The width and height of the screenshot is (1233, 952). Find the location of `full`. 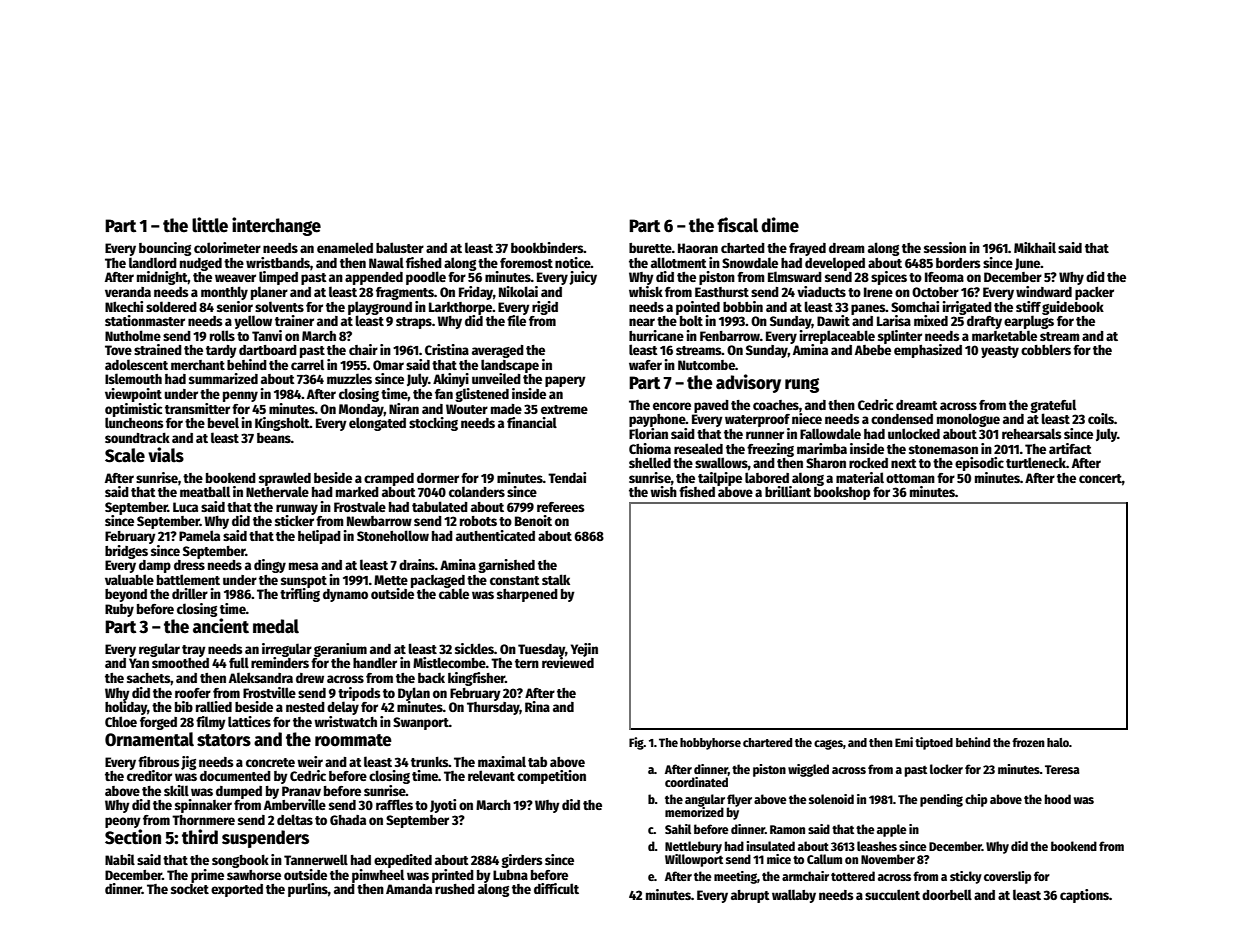

full is located at coordinates (239, 662).
